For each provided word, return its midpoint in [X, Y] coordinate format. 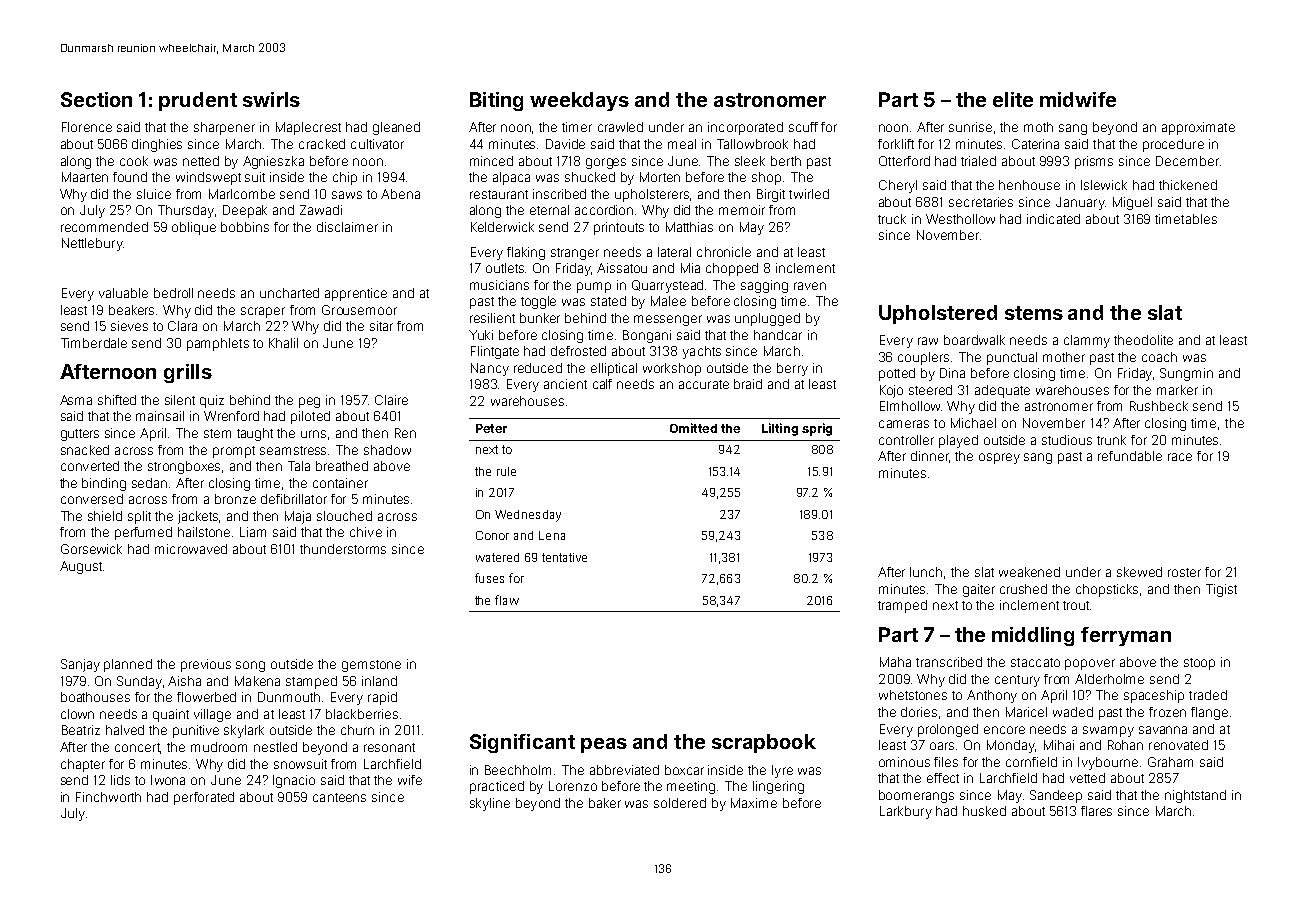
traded [1208, 695]
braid [748, 384]
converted [90, 466]
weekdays [579, 101]
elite [1013, 99]
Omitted [693, 428]
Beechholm [518, 770]
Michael [973, 423]
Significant [522, 743]
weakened [1029, 572]
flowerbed [206, 697]
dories [919, 712]
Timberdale [94, 343]
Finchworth [108, 797]
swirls [271, 99]
